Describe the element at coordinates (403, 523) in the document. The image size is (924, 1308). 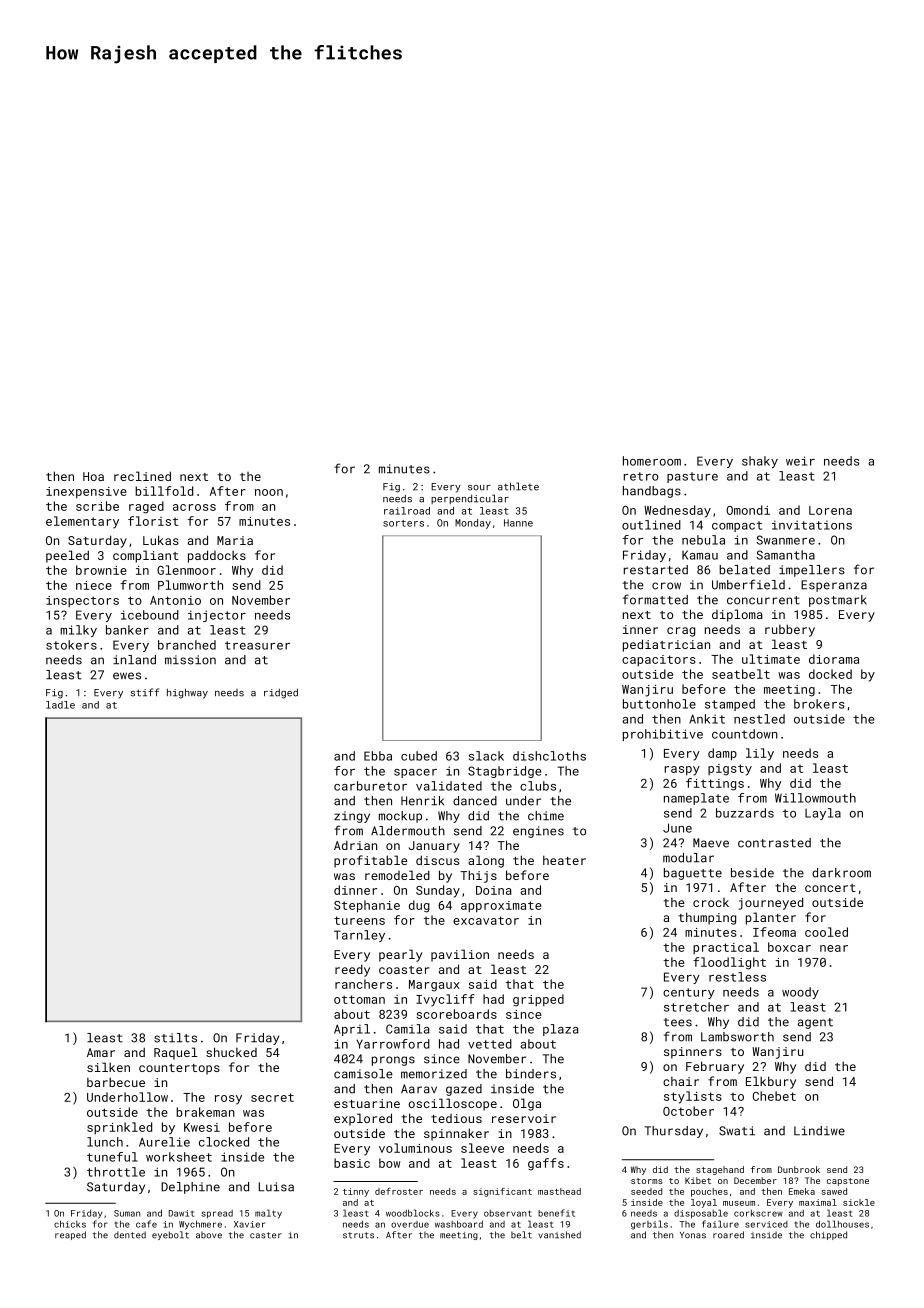
I see `sorters` at that location.
